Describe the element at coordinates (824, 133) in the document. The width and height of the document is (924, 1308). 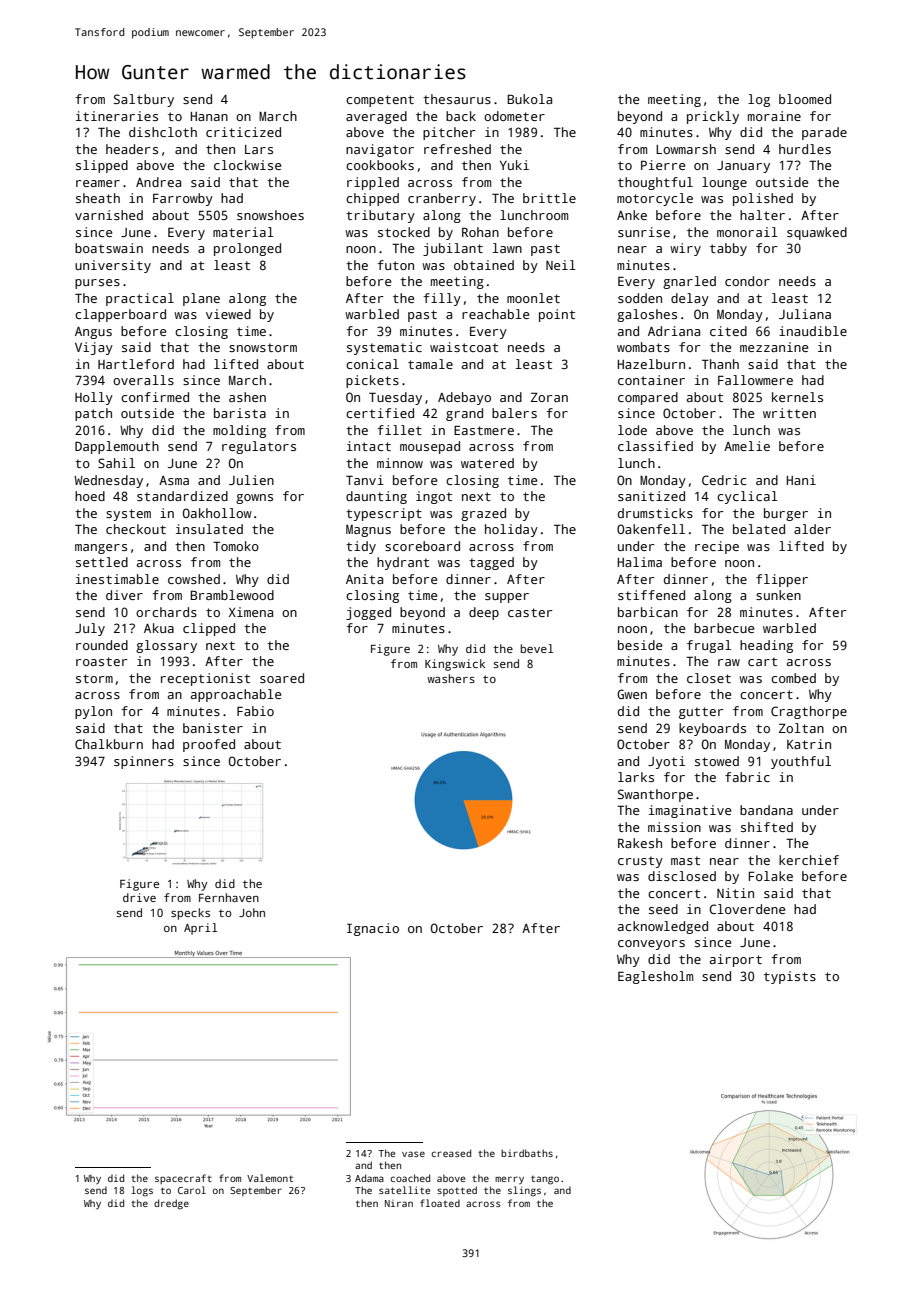
I see `parade` at that location.
